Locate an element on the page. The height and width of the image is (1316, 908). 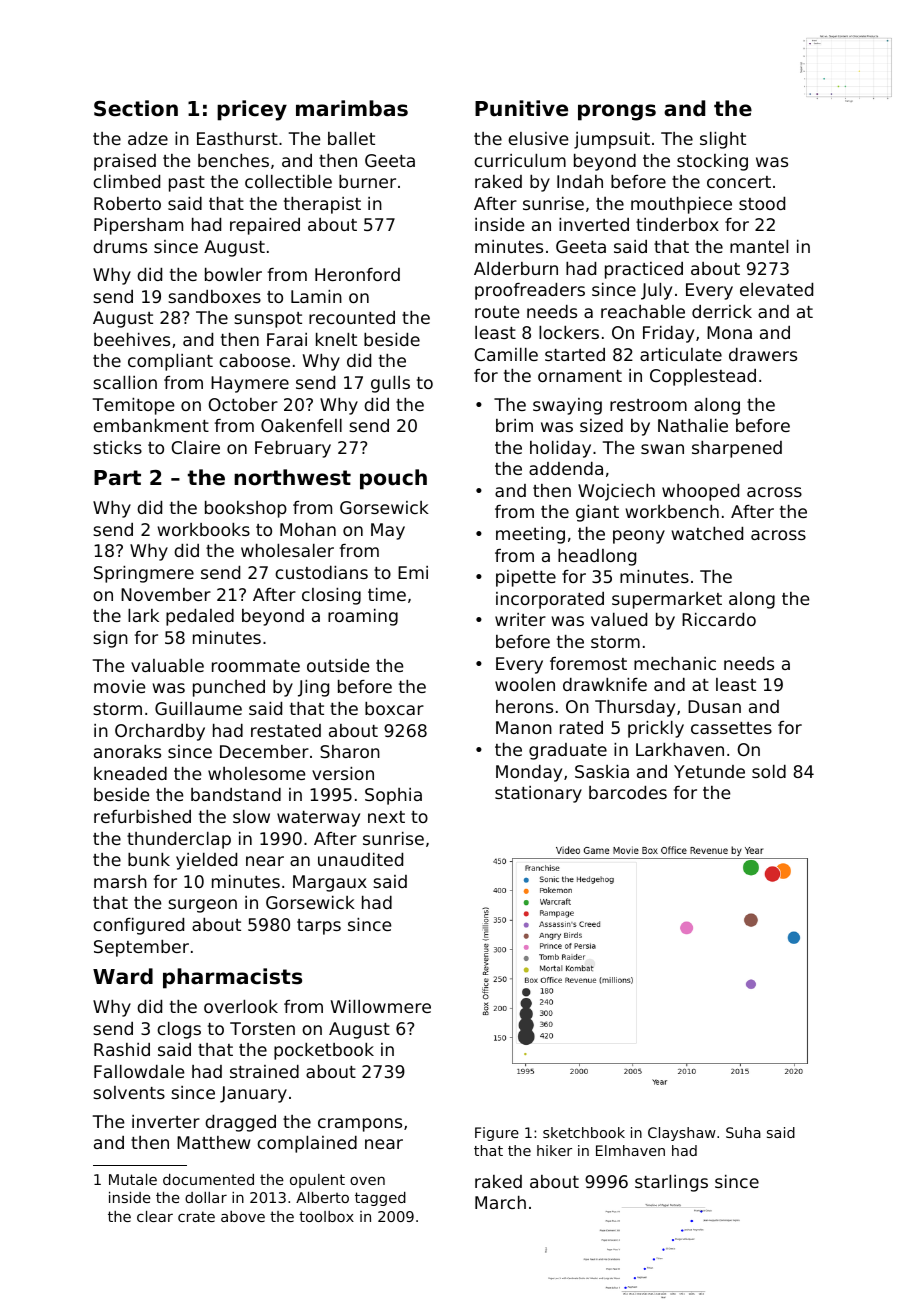
writer is located at coordinates (520, 619).
